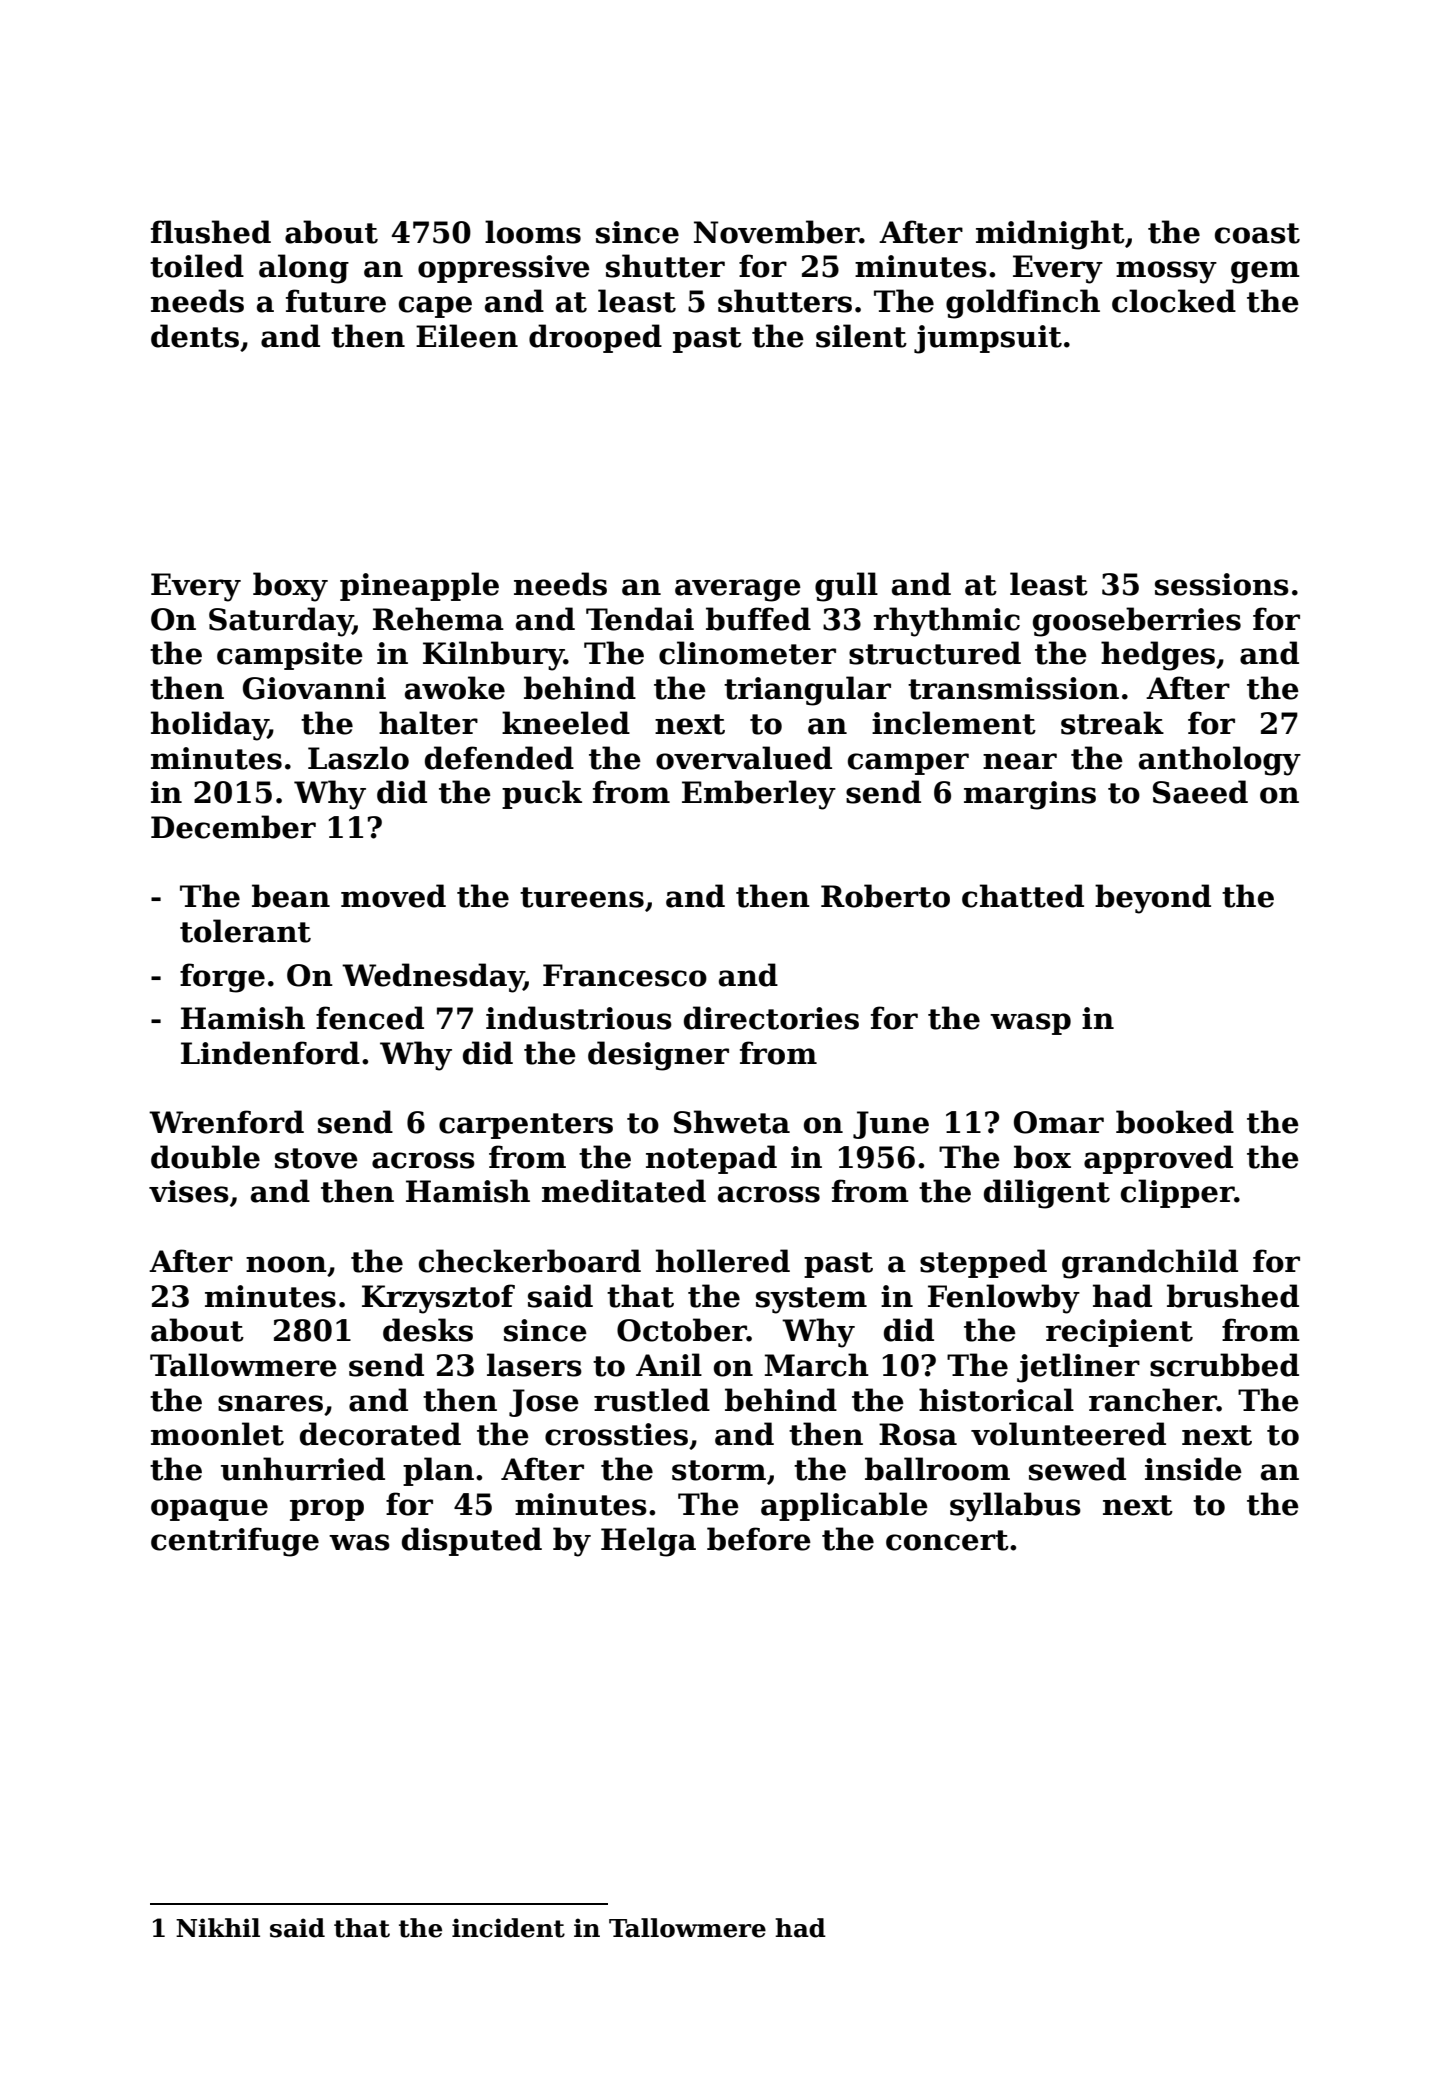 Image resolution: width=1450 pixels, height=2100 pixels. I want to click on system, so click(811, 1300).
